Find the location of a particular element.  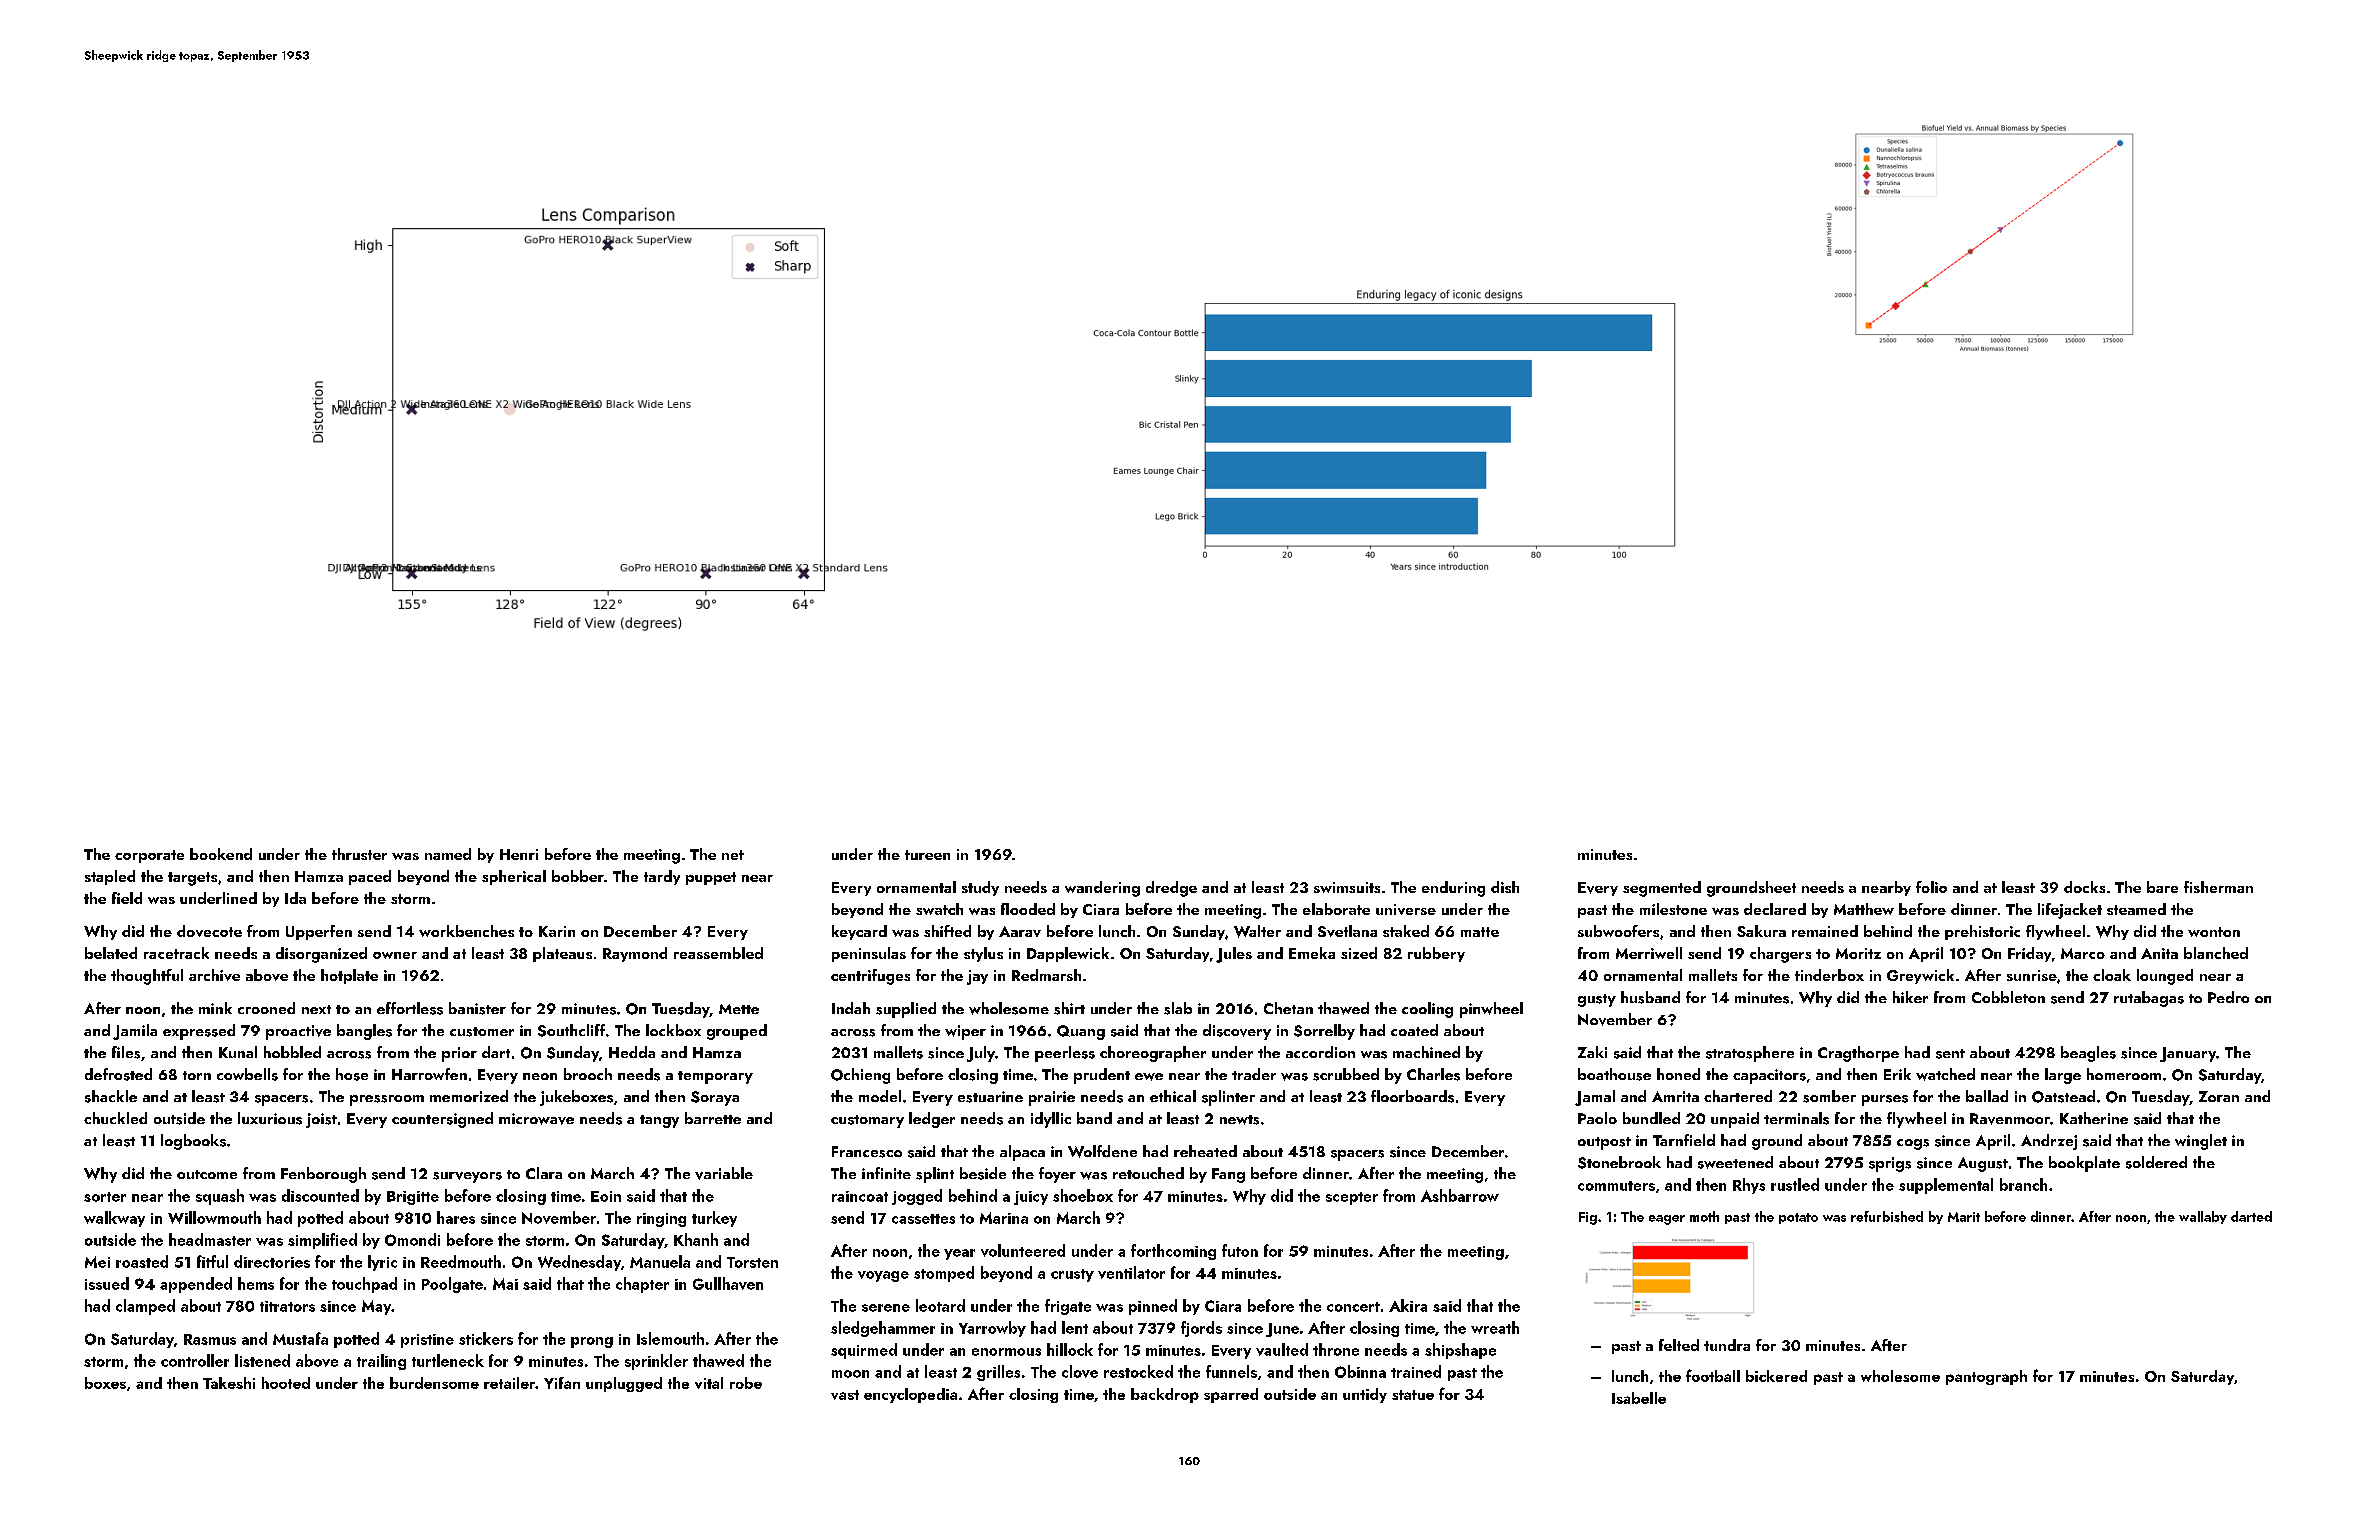

Rasmus is located at coordinates (210, 1339).
